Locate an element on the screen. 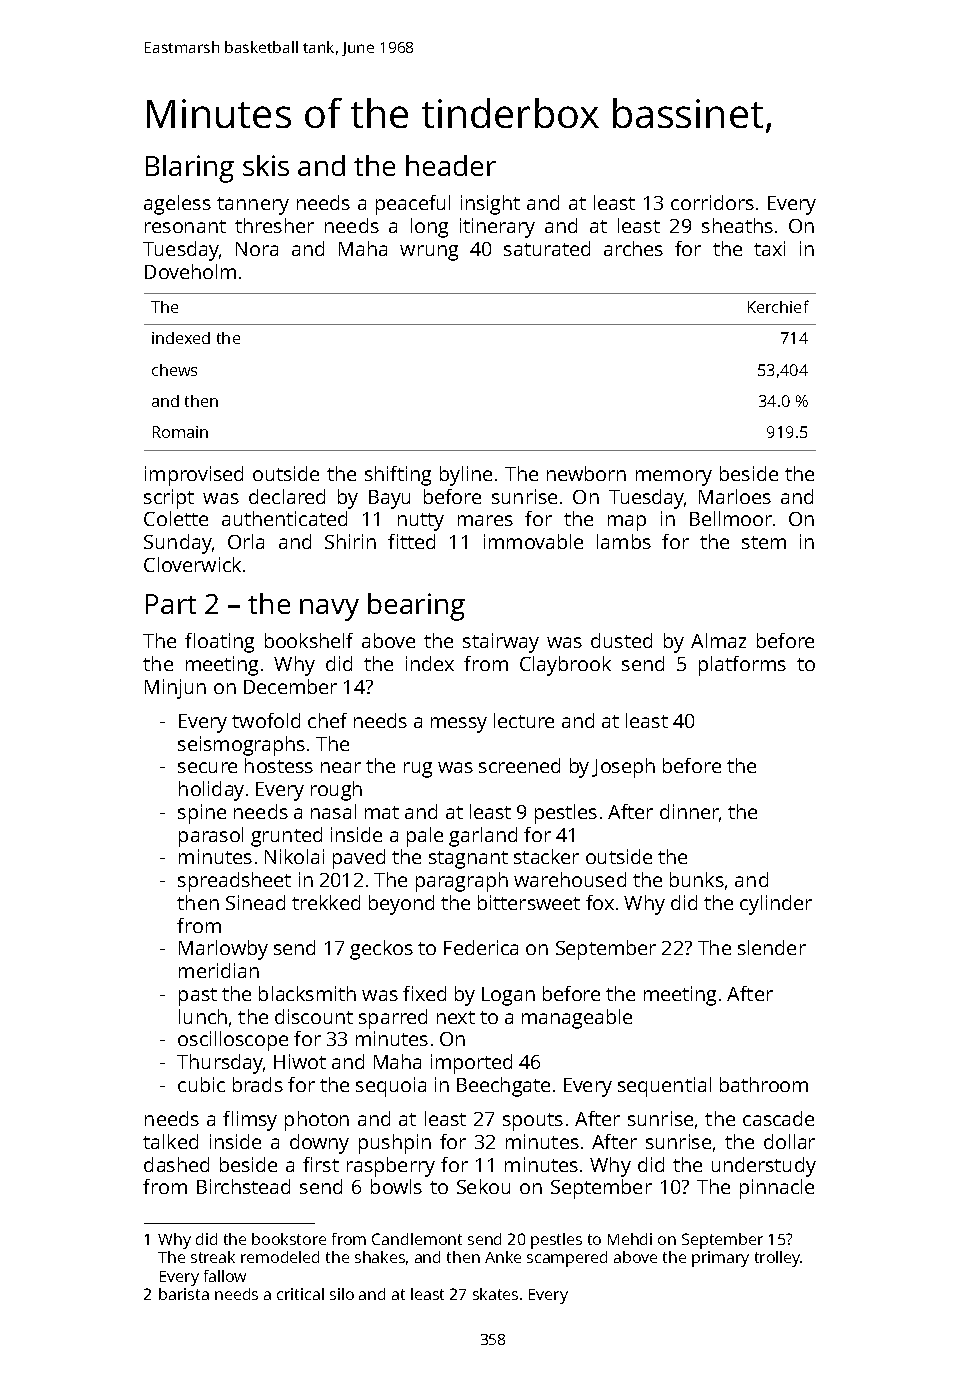 Image resolution: width=960 pixels, height=1391 pixels. wrung is located at coordinates (429, 253).
